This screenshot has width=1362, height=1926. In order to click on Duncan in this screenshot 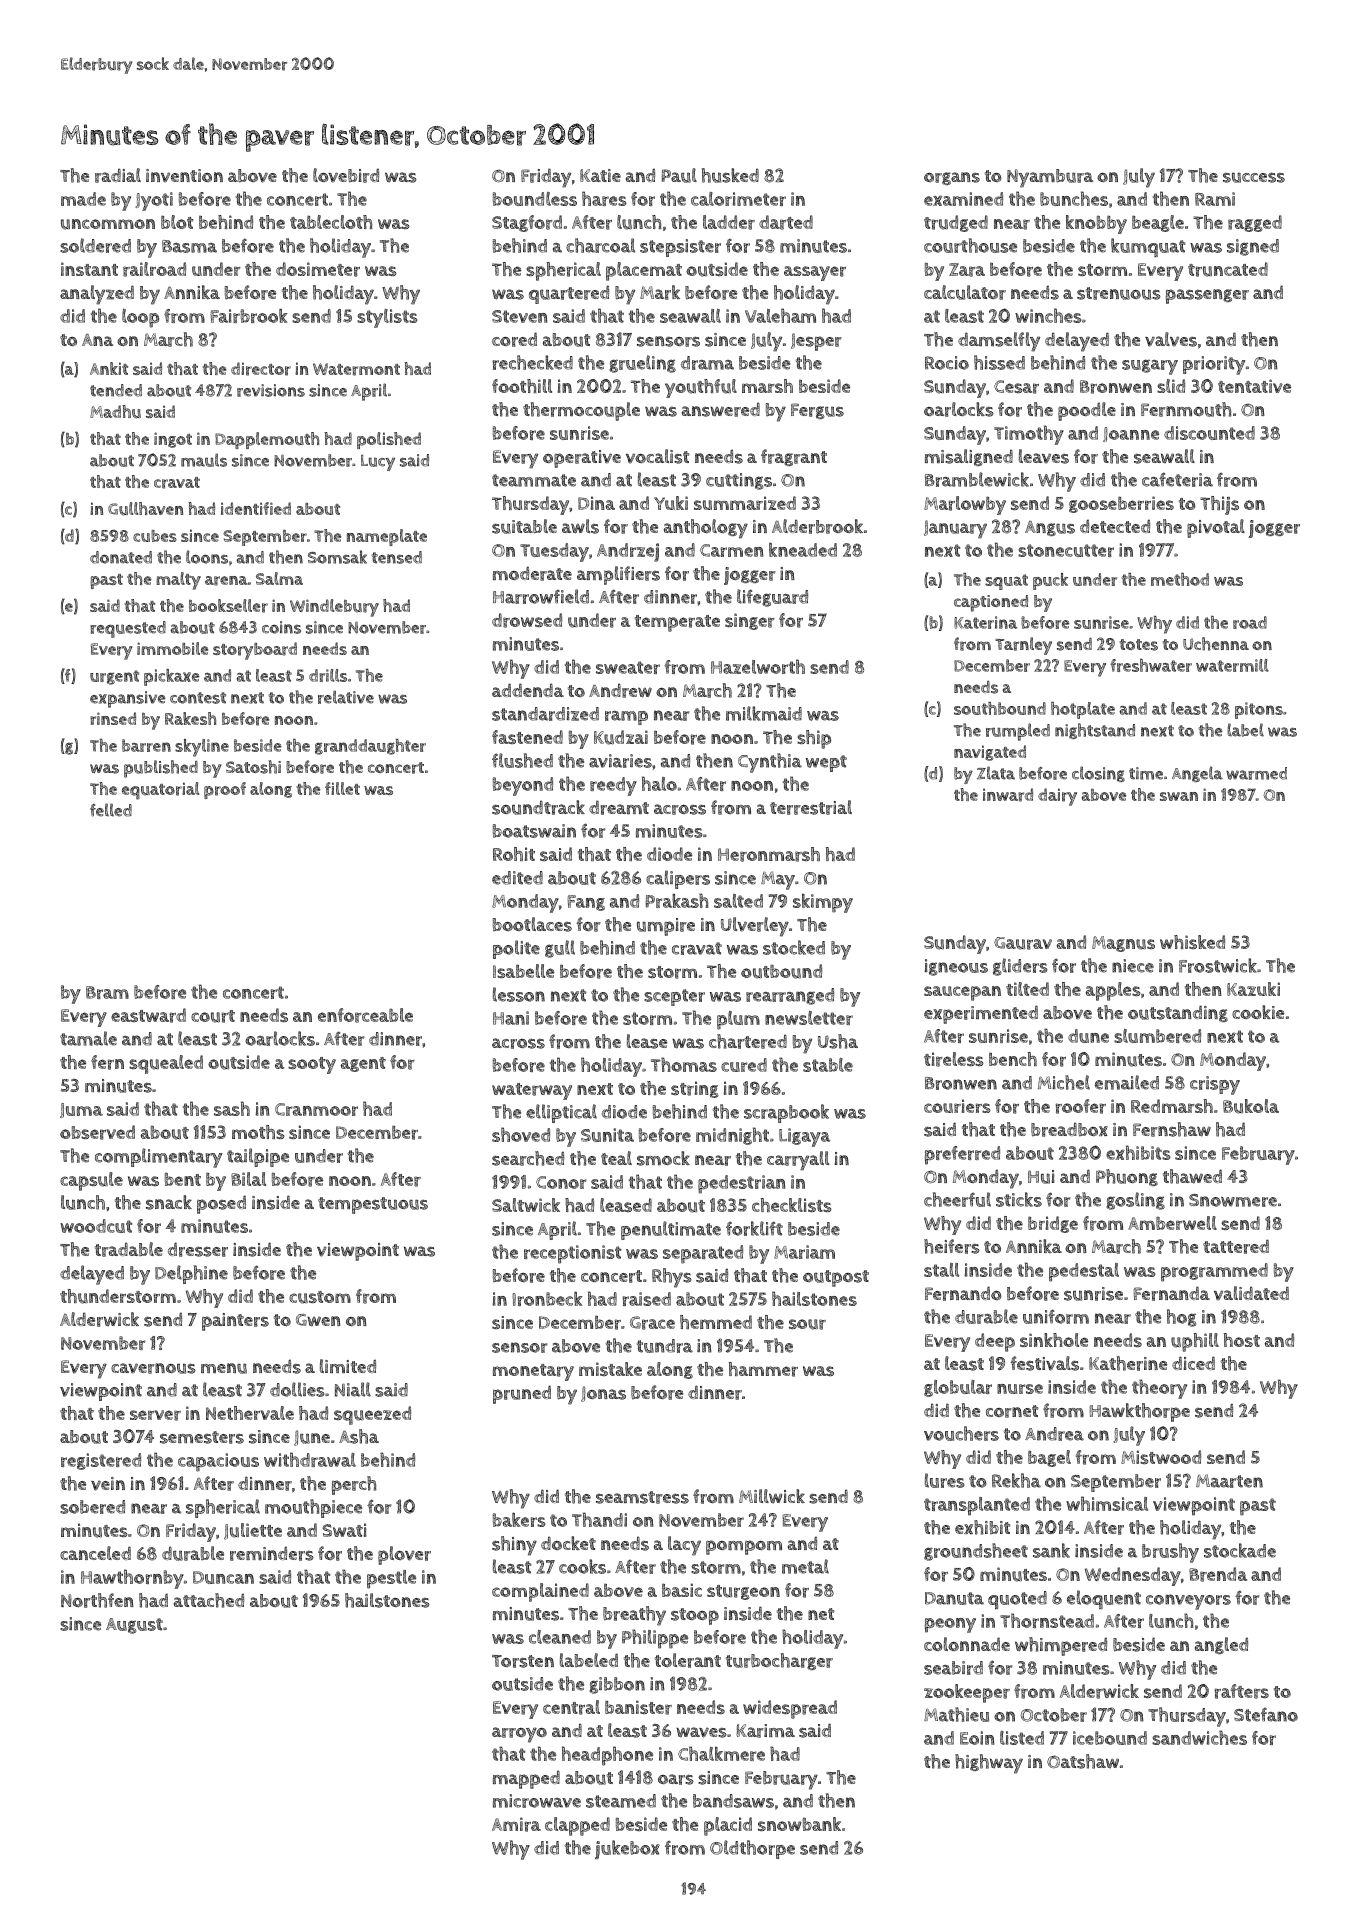, I will do `click(223, 1577)`.
